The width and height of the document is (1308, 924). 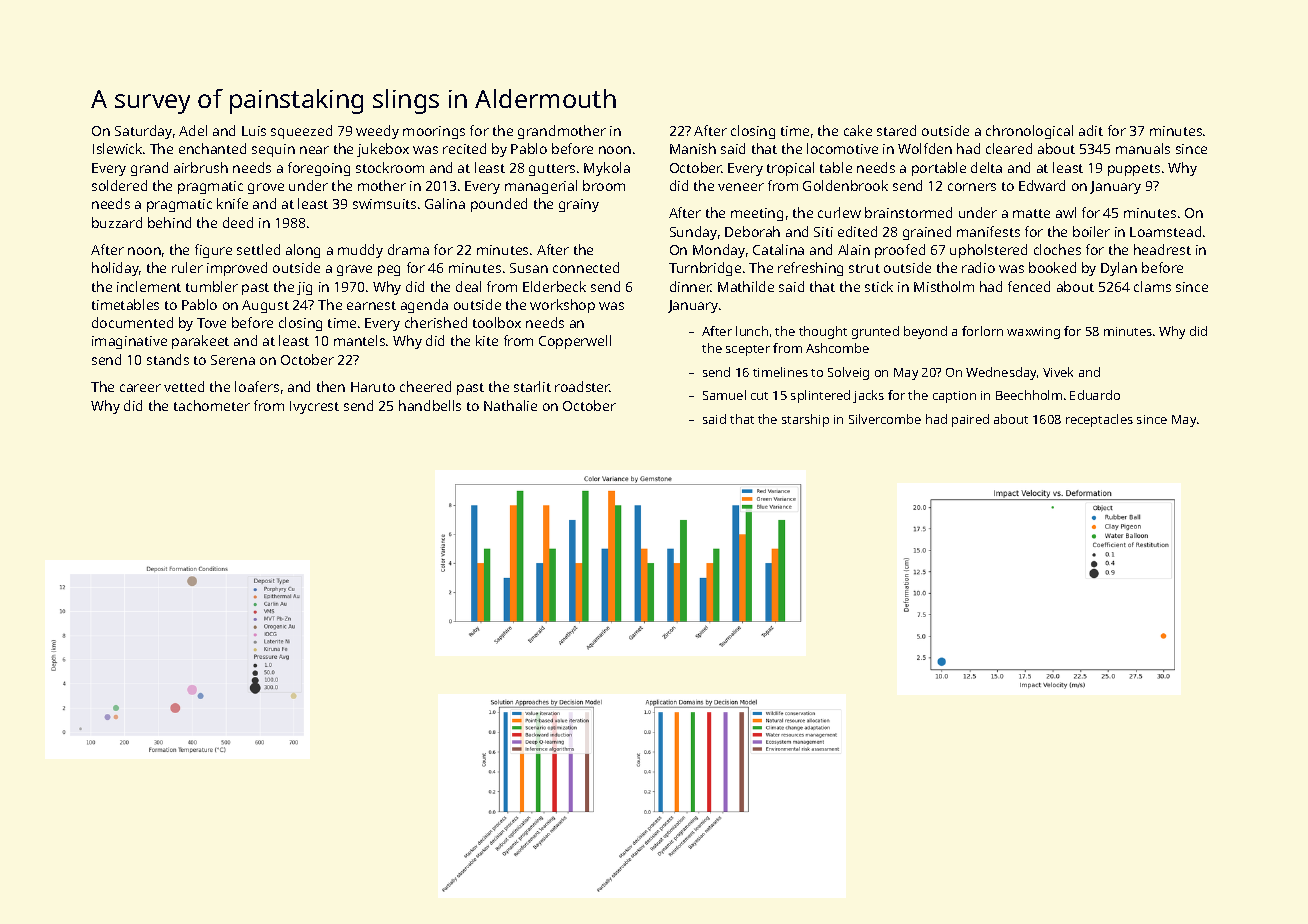 What do you see at coordinates (604, 185) in the document?
I see `broom` at bounding box center [604, 185].
